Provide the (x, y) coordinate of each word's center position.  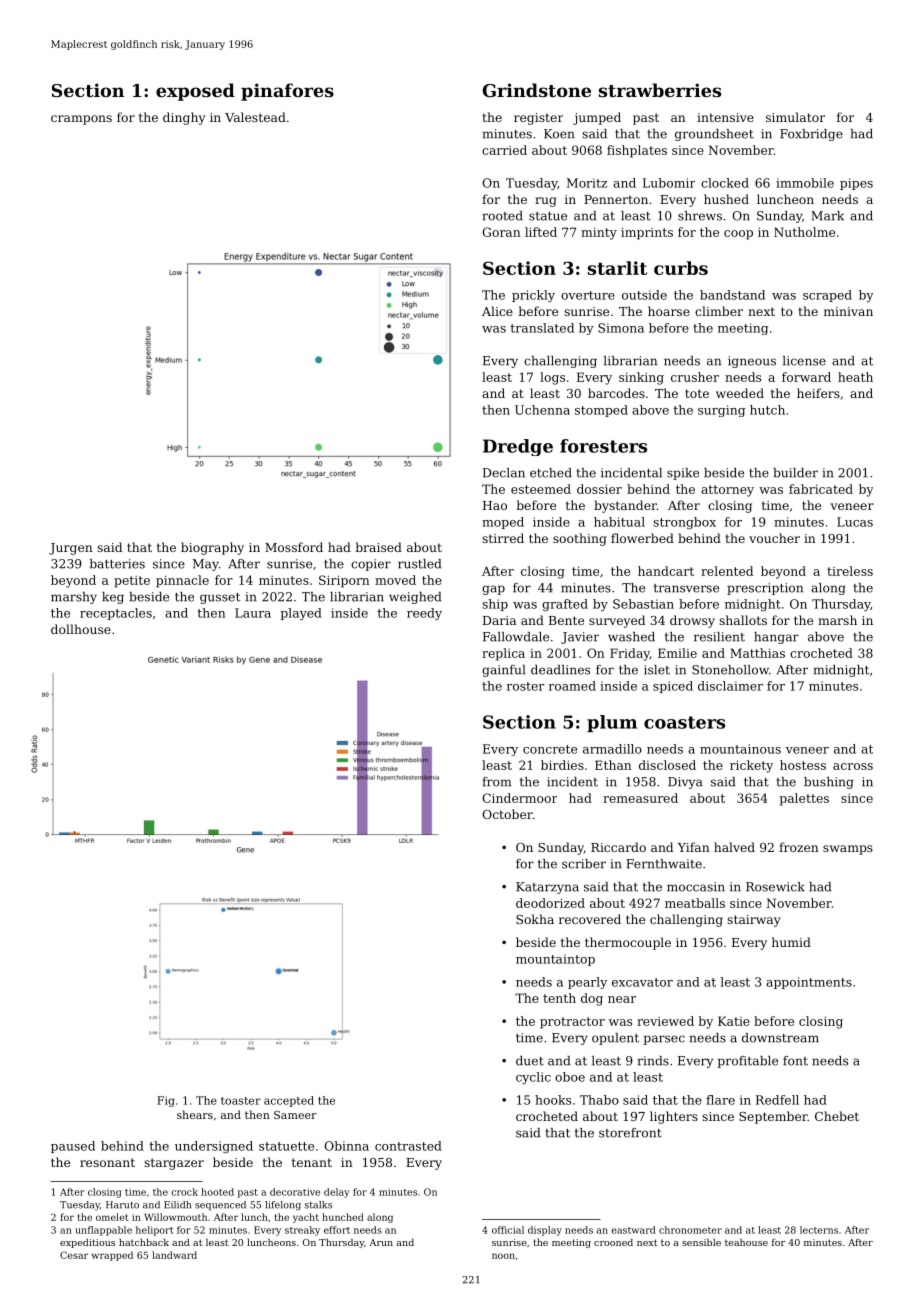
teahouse (746, 1242)
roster (525, 686)
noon (503, 1256)
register (538, 119)
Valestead (255, 117)
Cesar (74, 1255)
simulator (795, 117)
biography (212, 548)
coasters (684, 722)
